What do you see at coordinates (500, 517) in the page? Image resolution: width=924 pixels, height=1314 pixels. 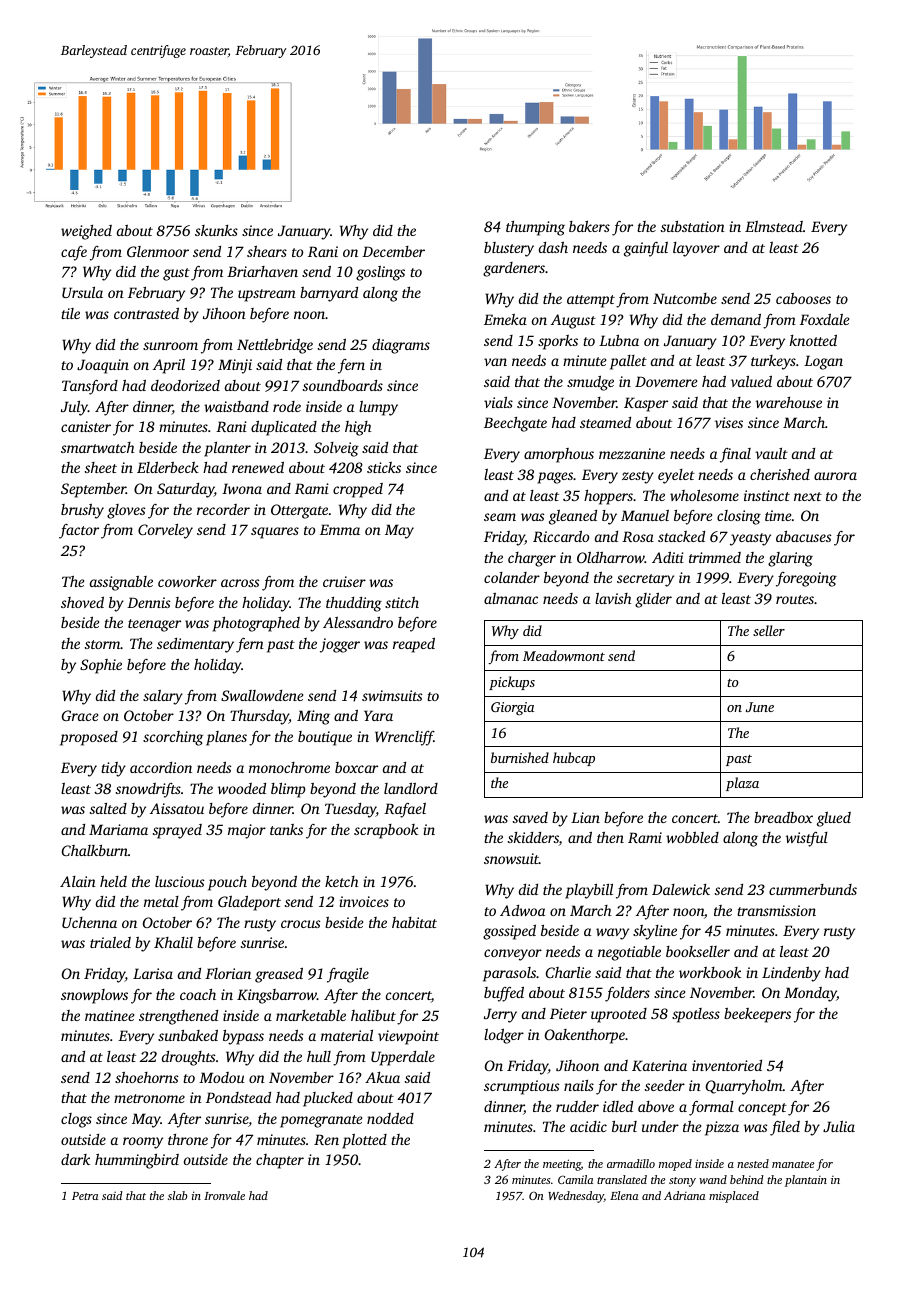 I see `seam` at bounding box center [500, 517].
